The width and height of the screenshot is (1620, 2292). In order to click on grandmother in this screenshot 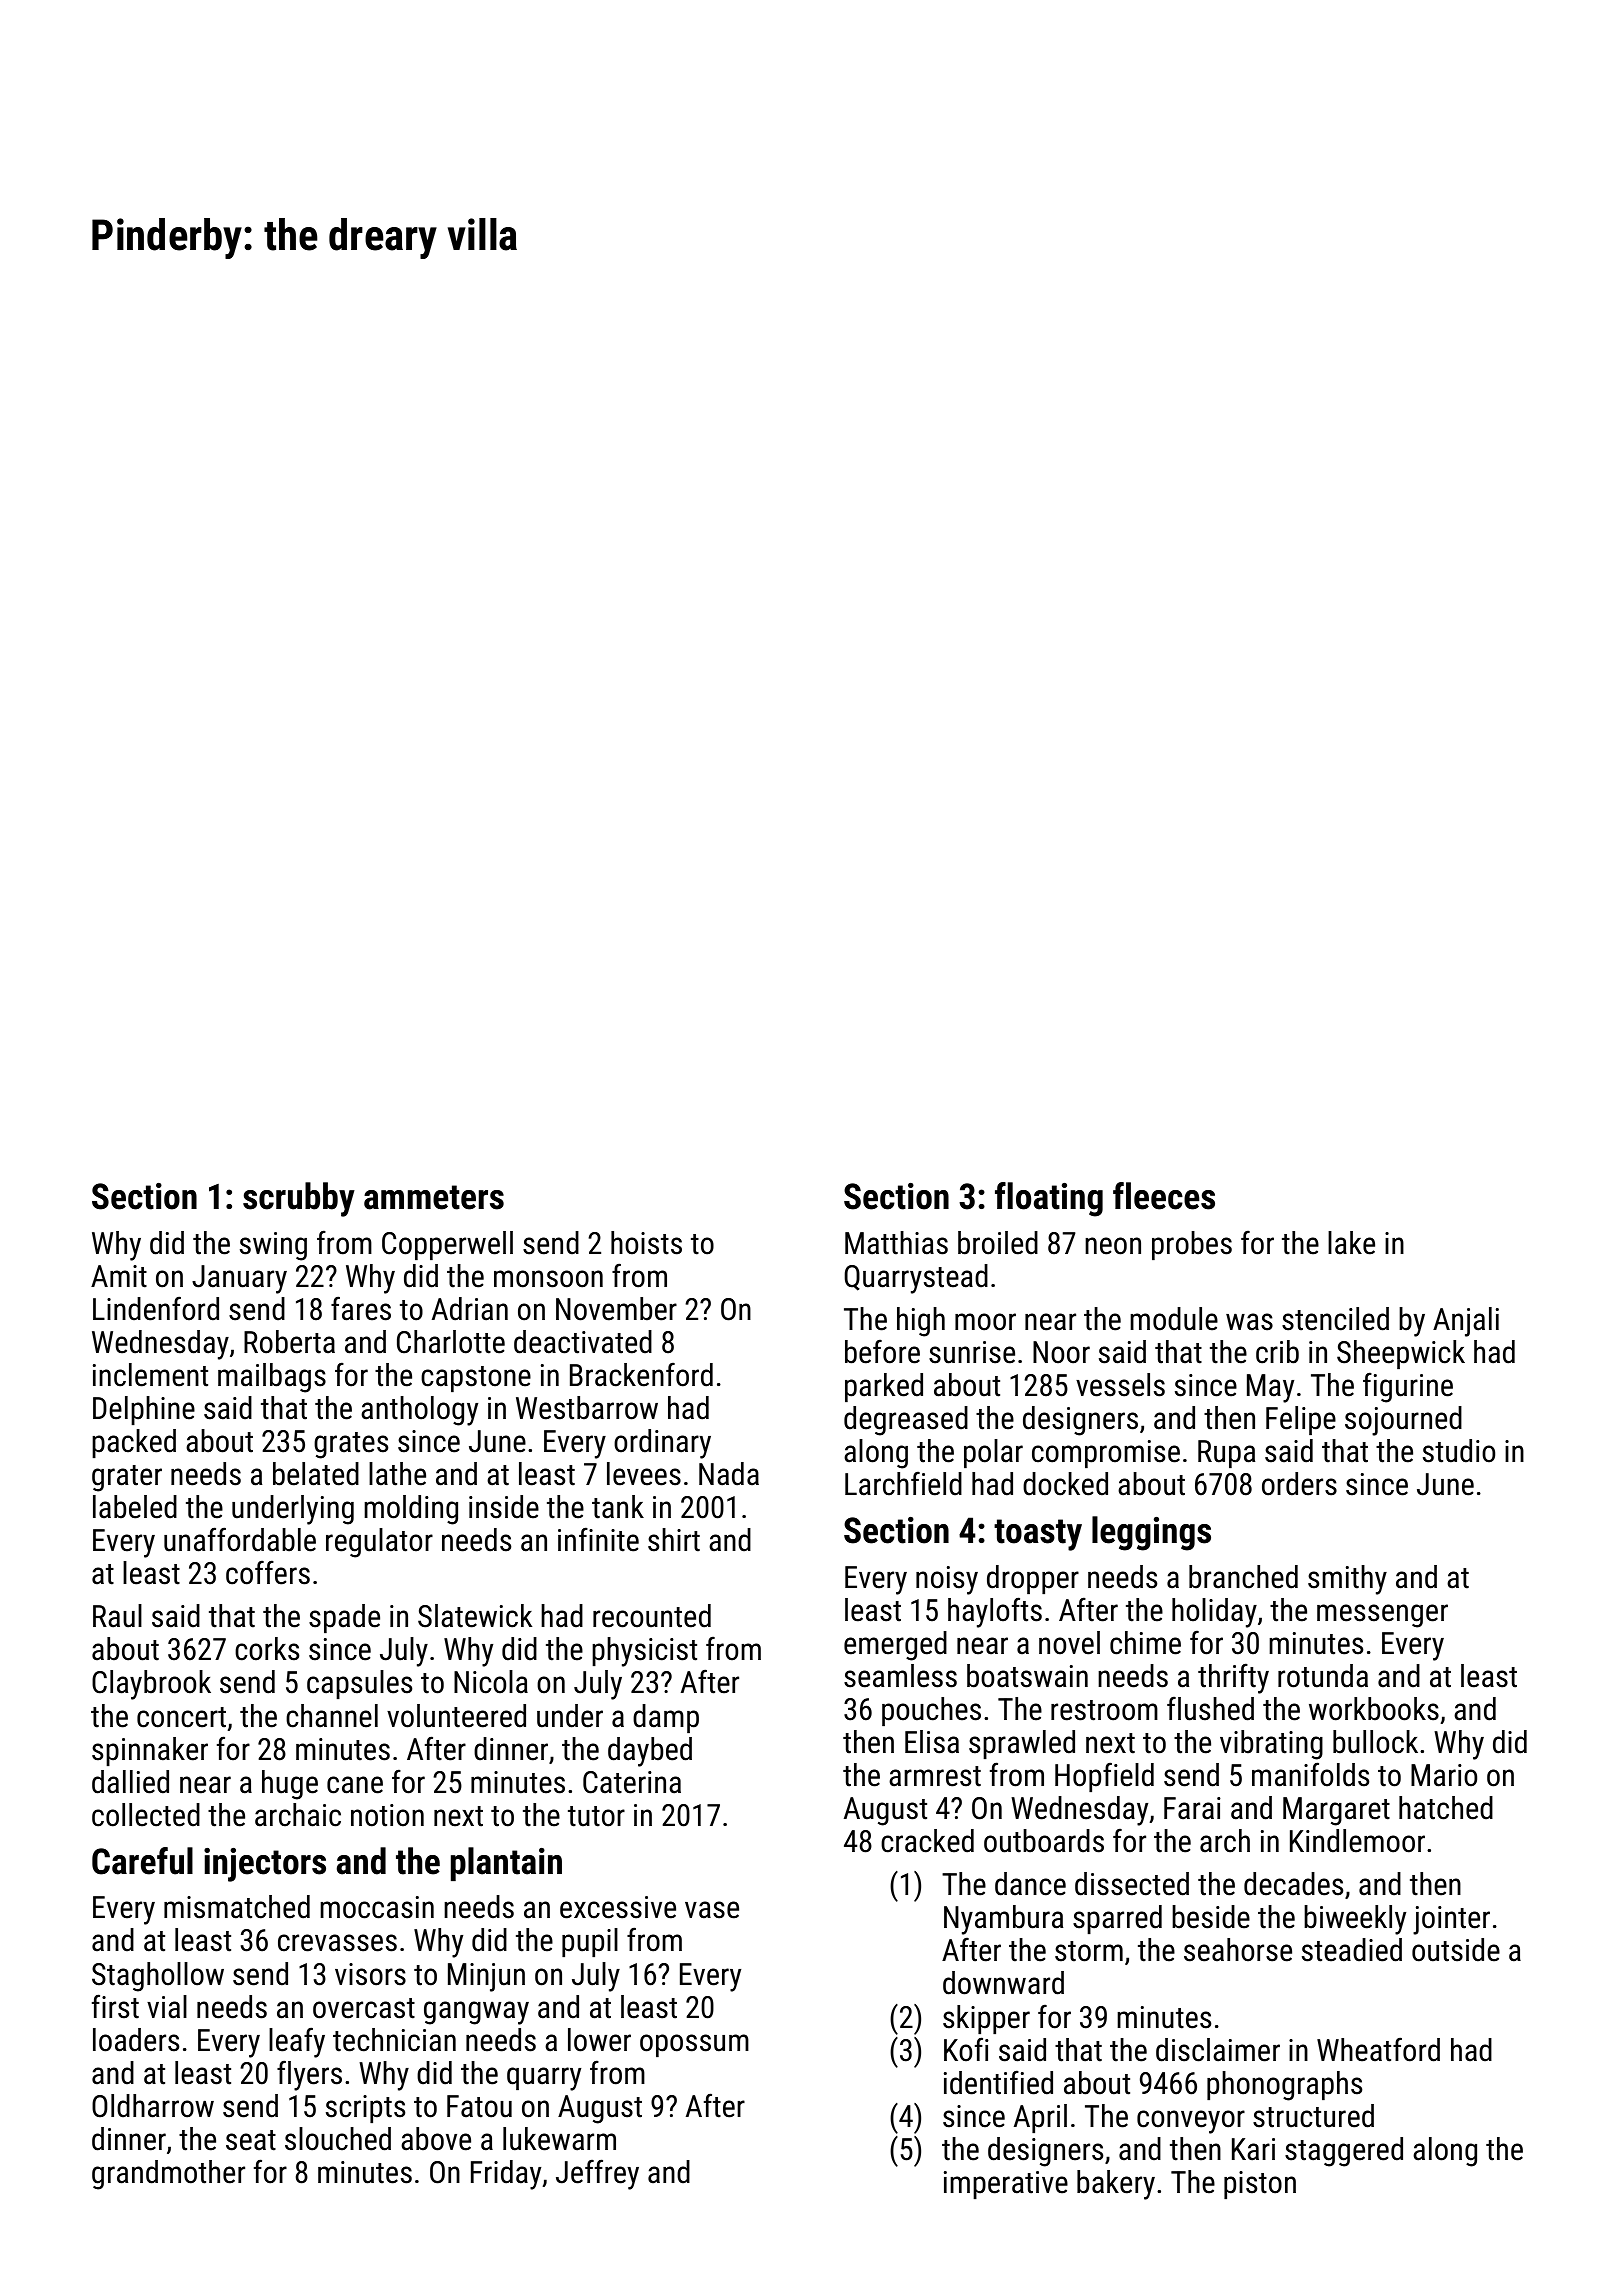, I will do `click(168, 2175)`.
